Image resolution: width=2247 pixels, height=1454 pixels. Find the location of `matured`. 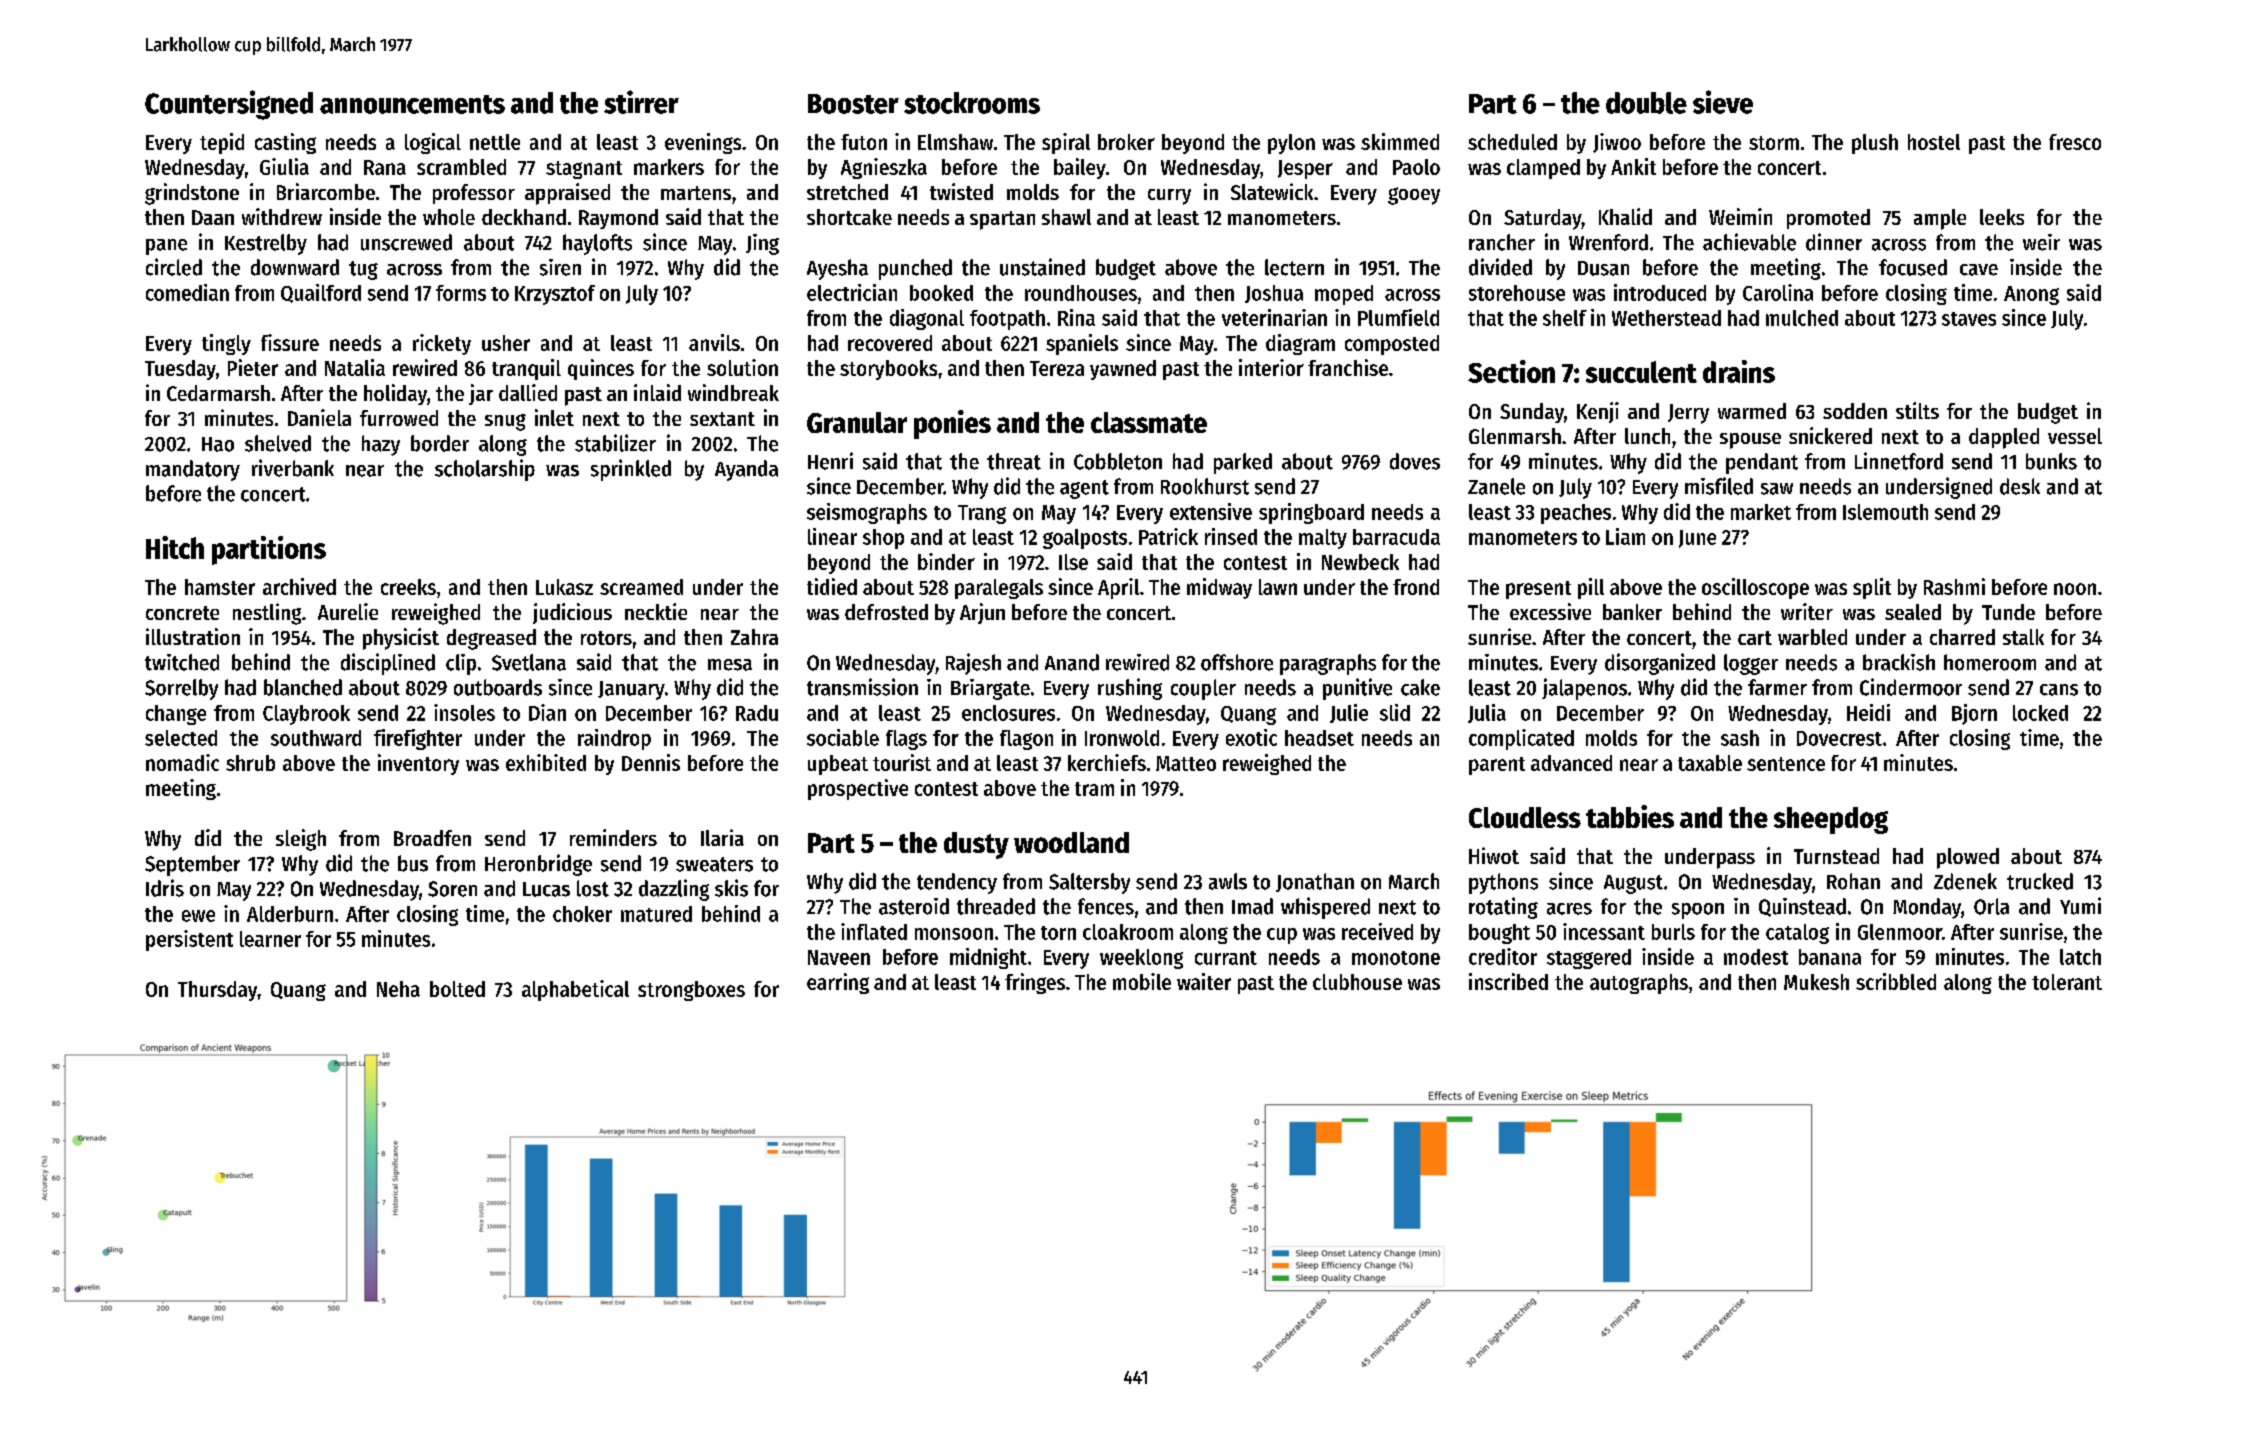

matured is located at coordinates (656, 914).
